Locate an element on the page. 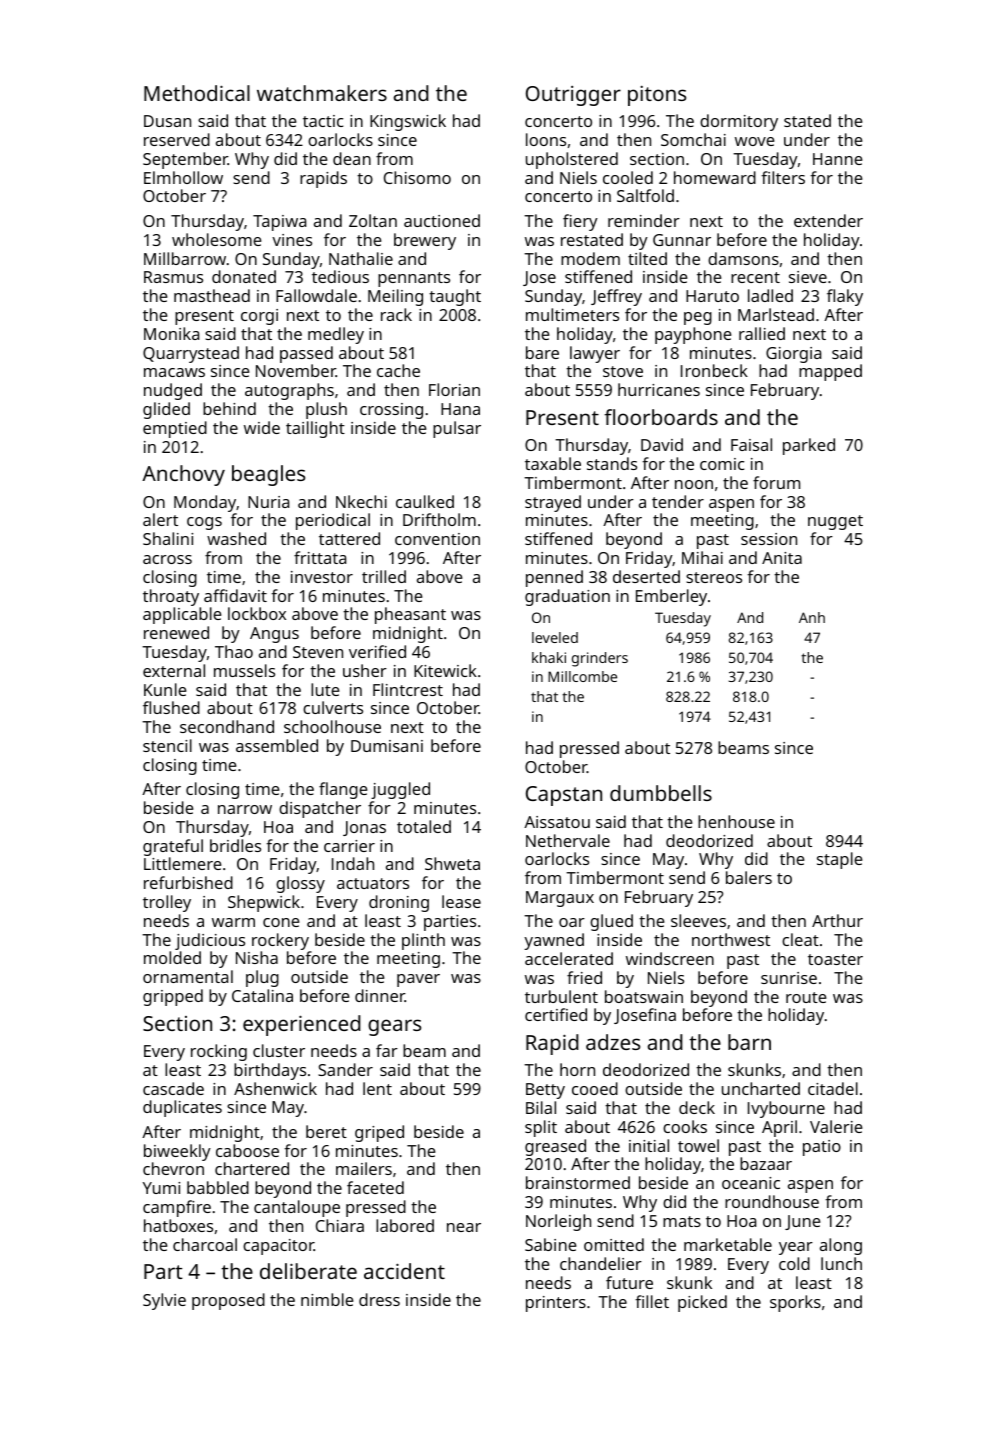  dress is located at coordinates (379, 1299).
